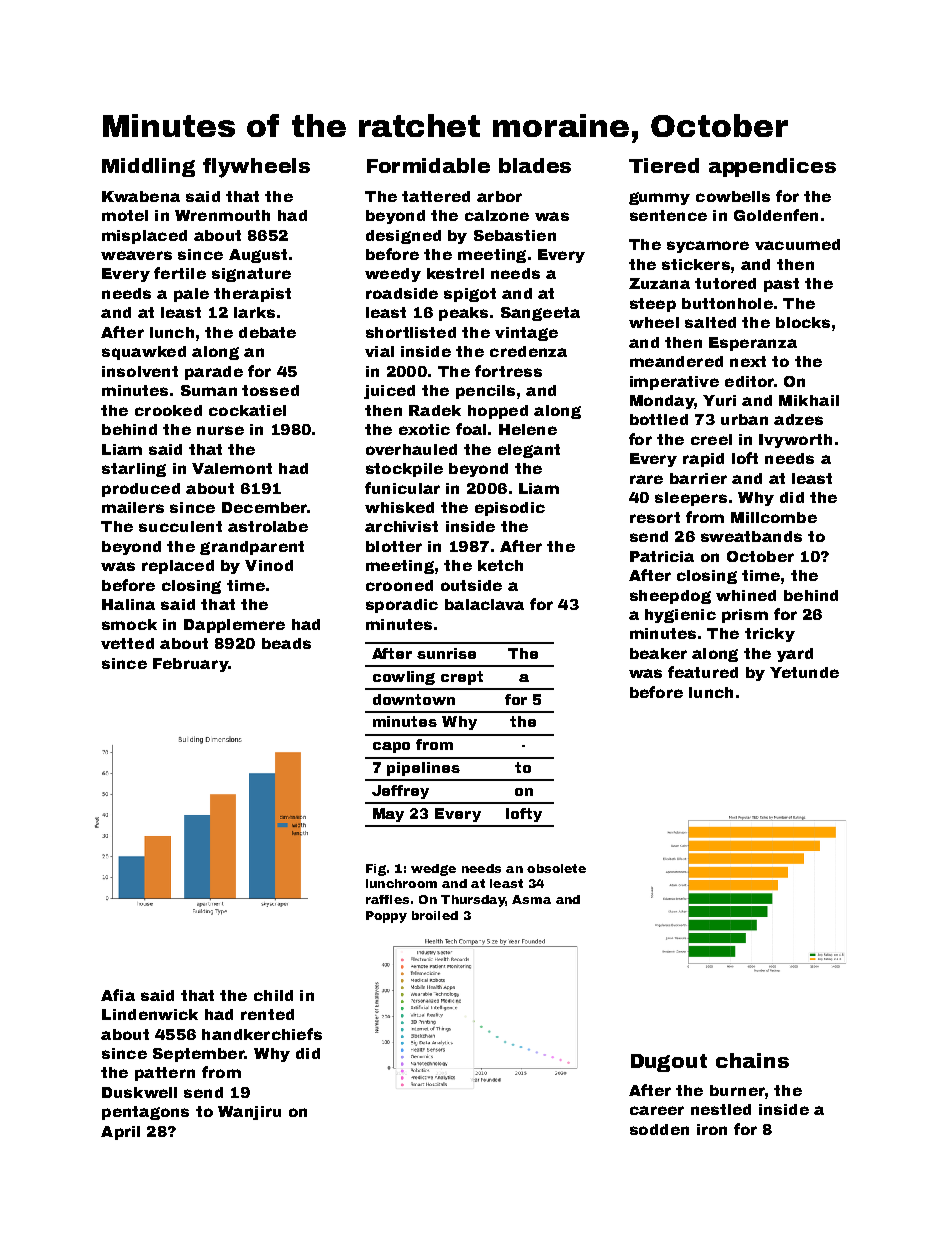 The image size is (952, 1233). I want to click on Afia, so click(118, 995).
